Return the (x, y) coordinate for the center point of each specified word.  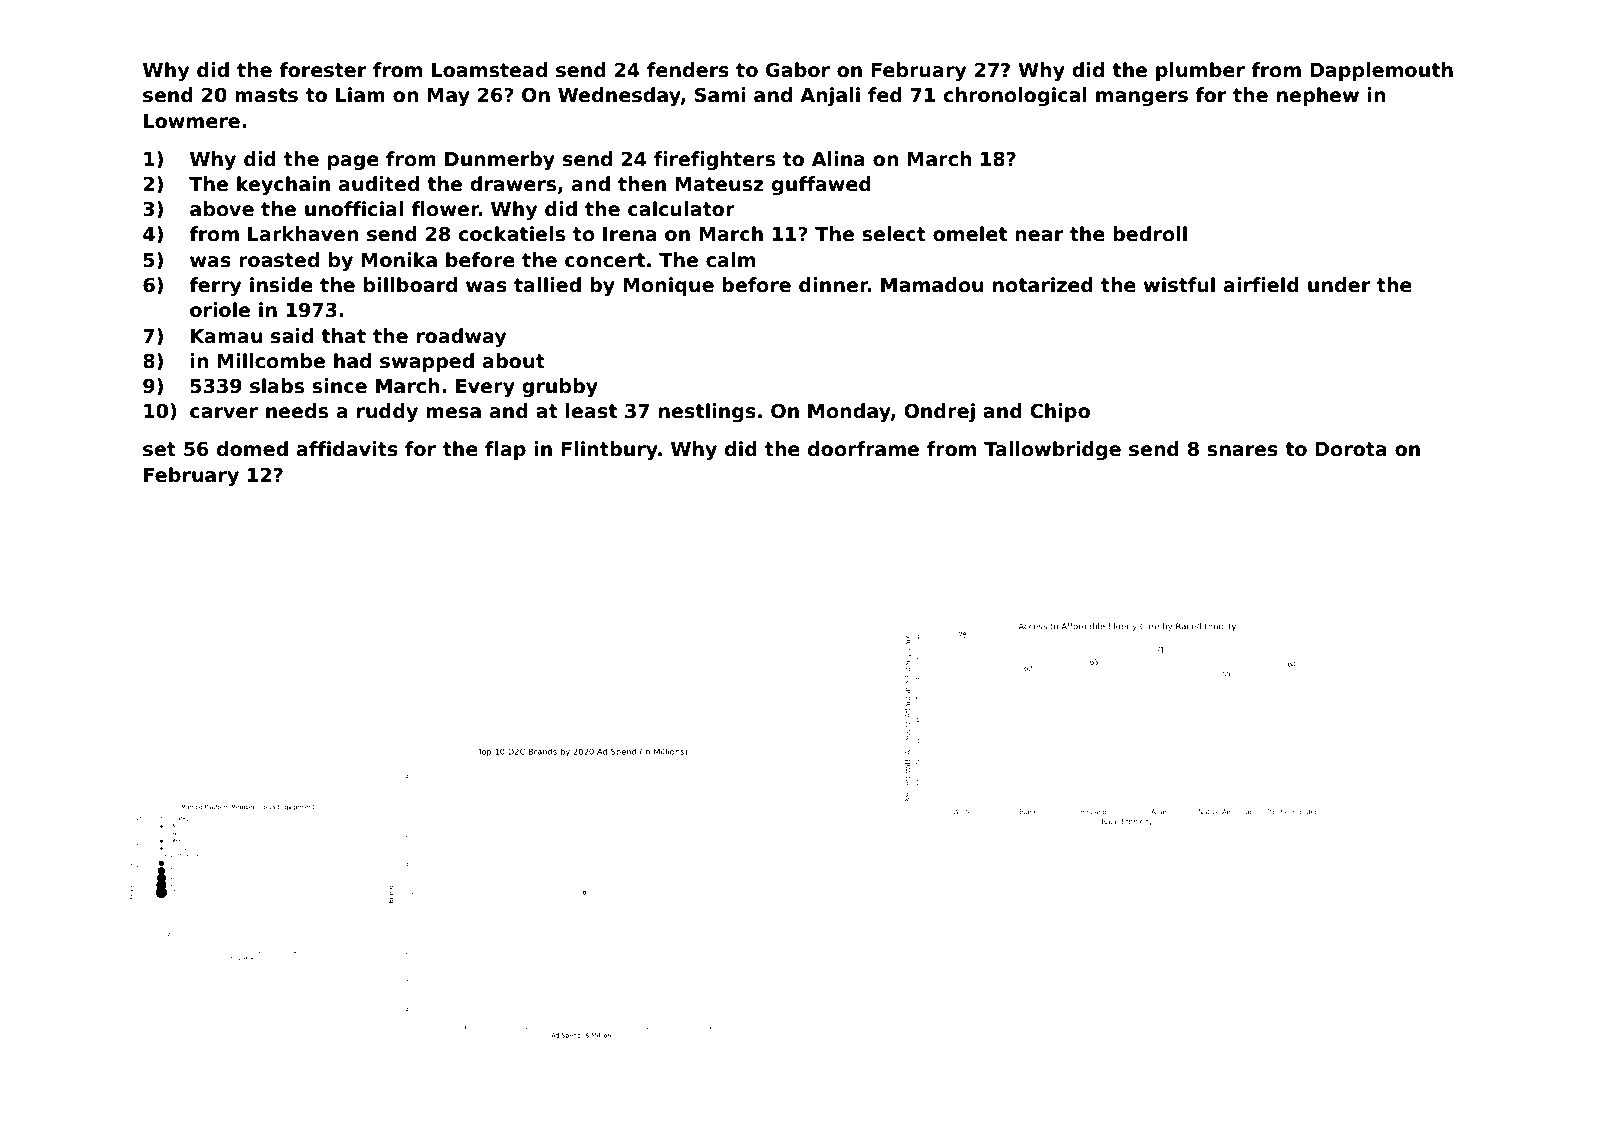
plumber (1200, 71)
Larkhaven (303, 234)
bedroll (1150, 234)
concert (605, 260)
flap (505, 450)
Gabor (798, 70)
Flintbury (609, 450)
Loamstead (489, 70)
